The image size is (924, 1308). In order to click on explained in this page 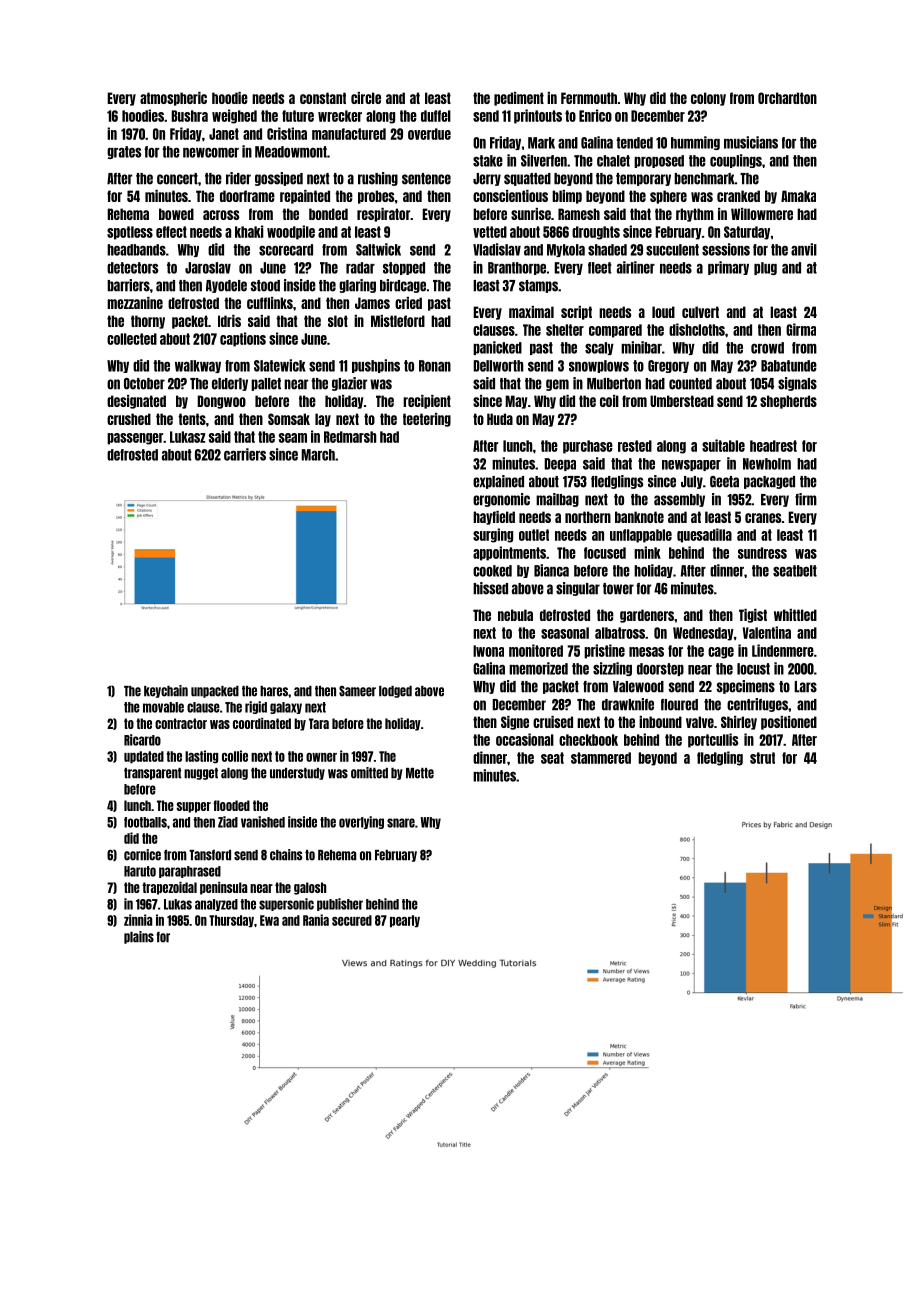, I will do `click(498, 482)`.
